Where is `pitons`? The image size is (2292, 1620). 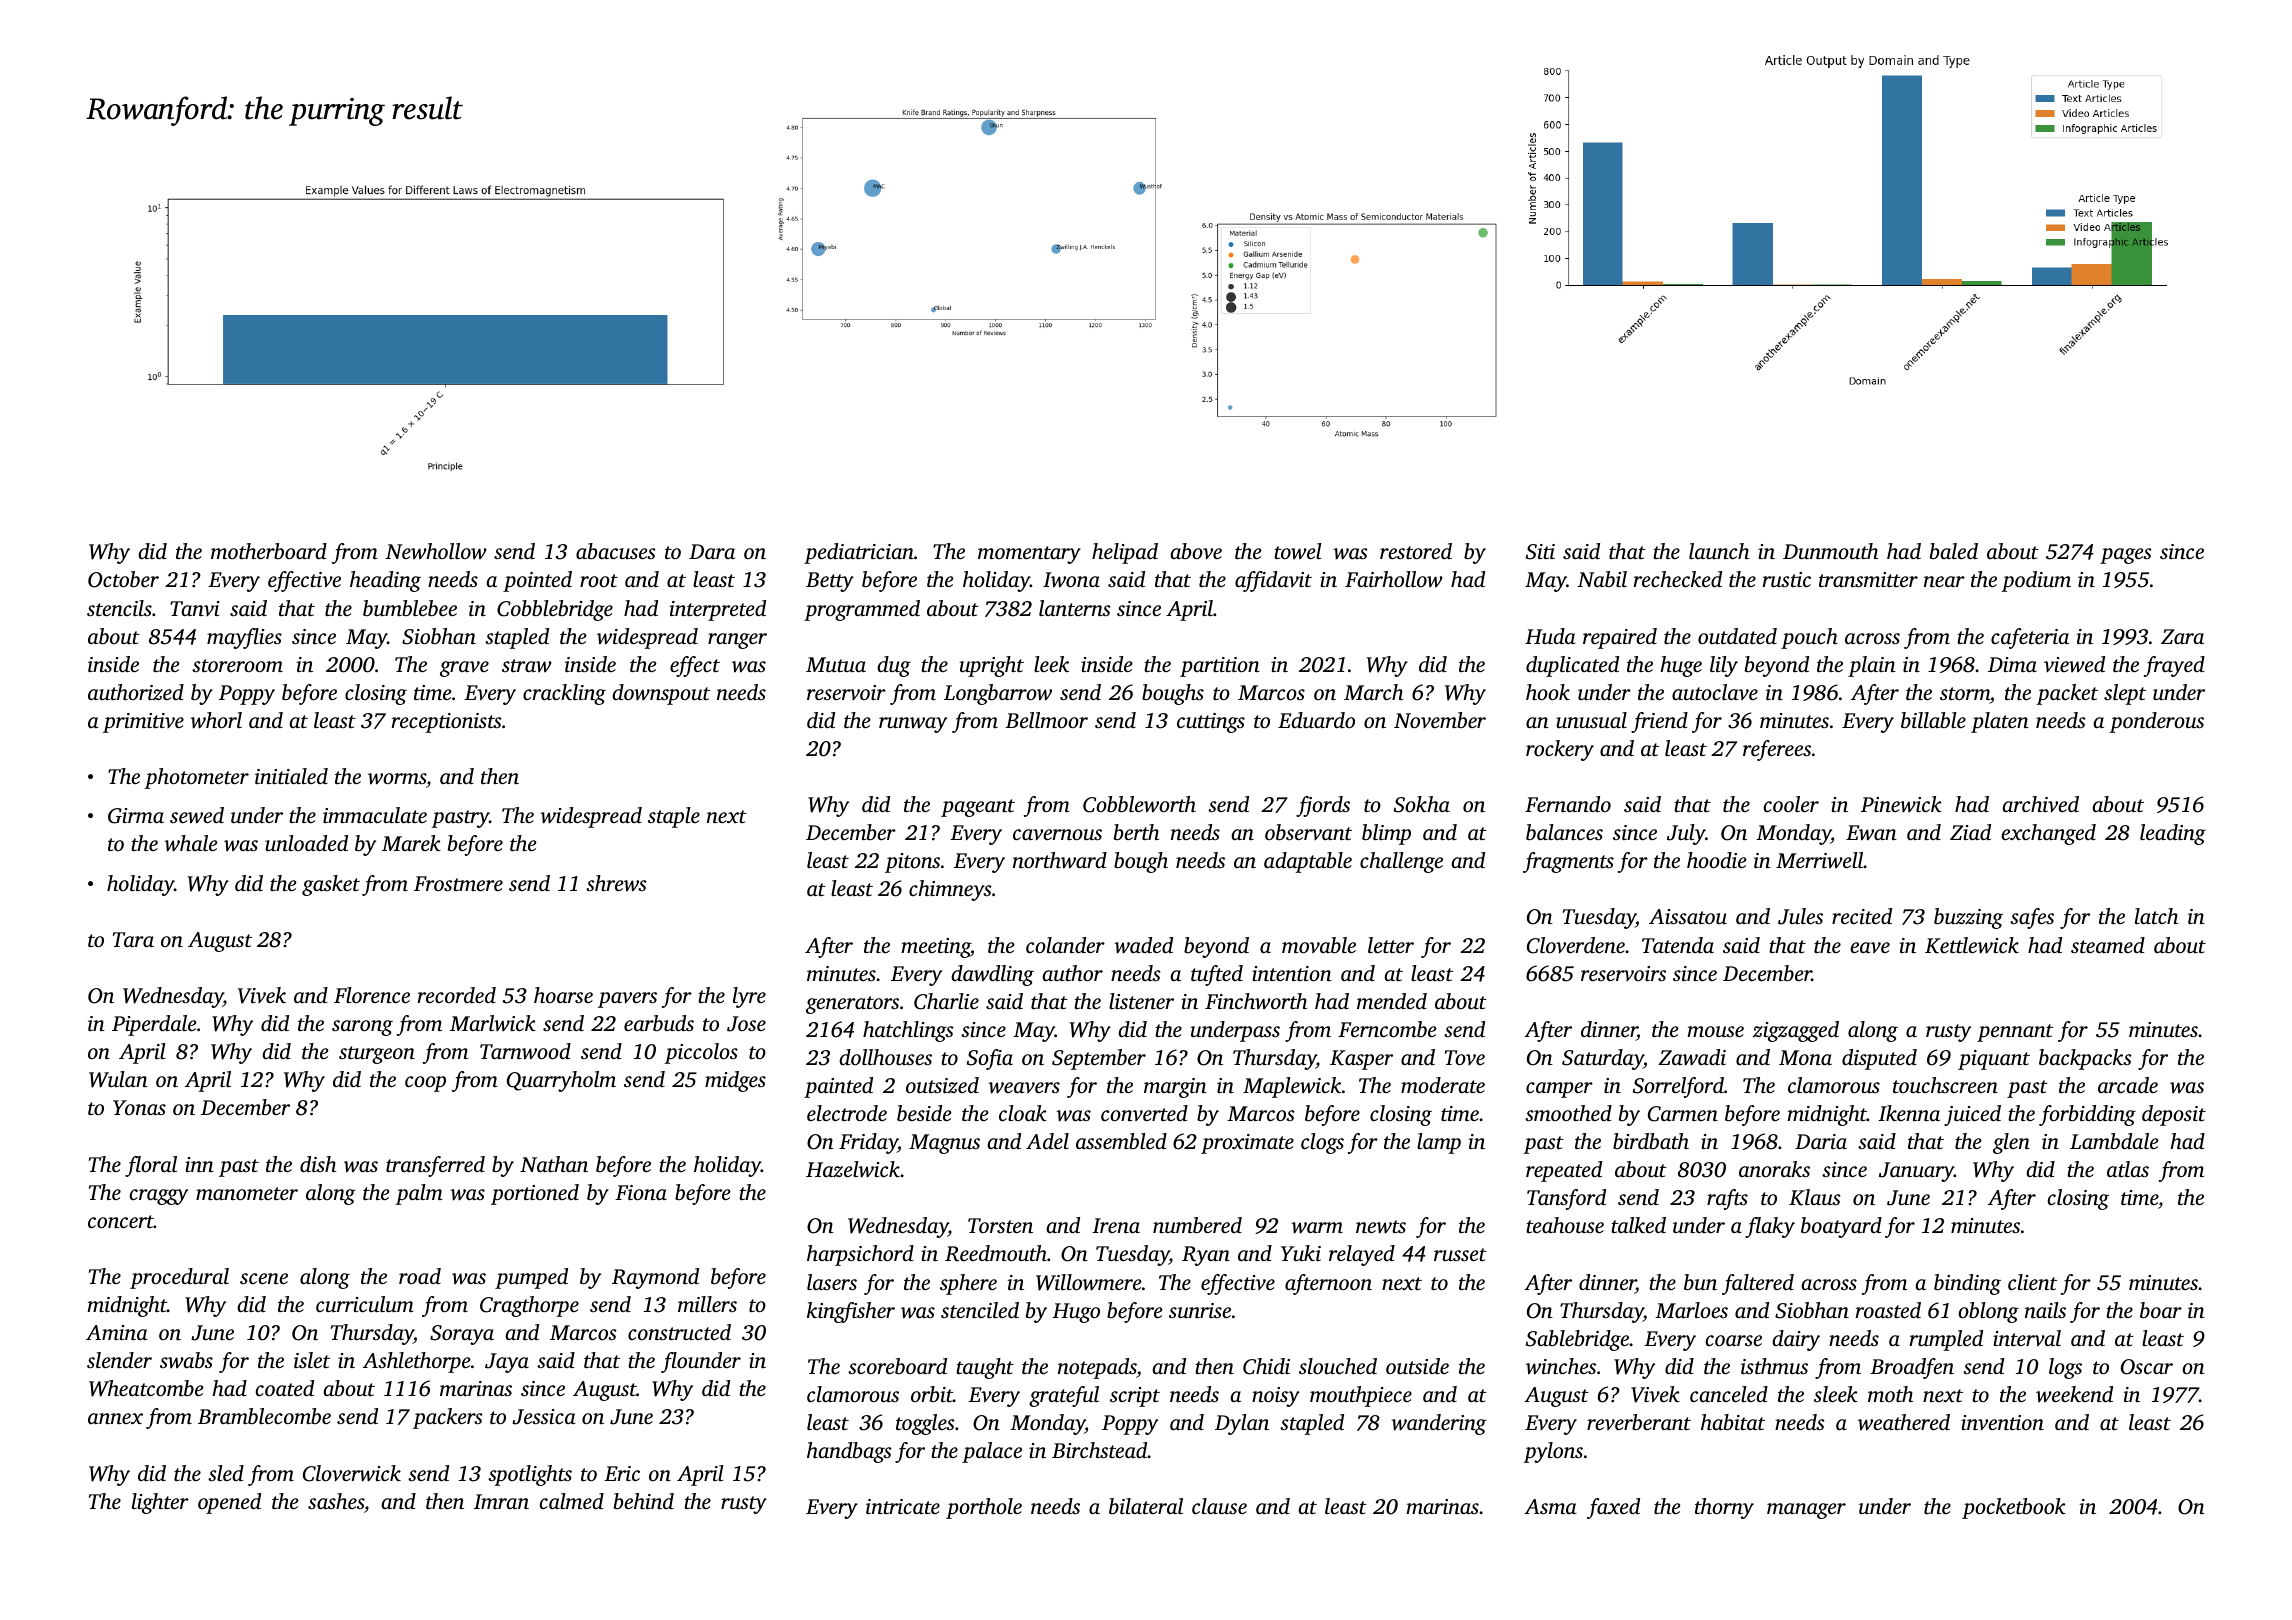
pitons is located at coordinates (912, 863).
